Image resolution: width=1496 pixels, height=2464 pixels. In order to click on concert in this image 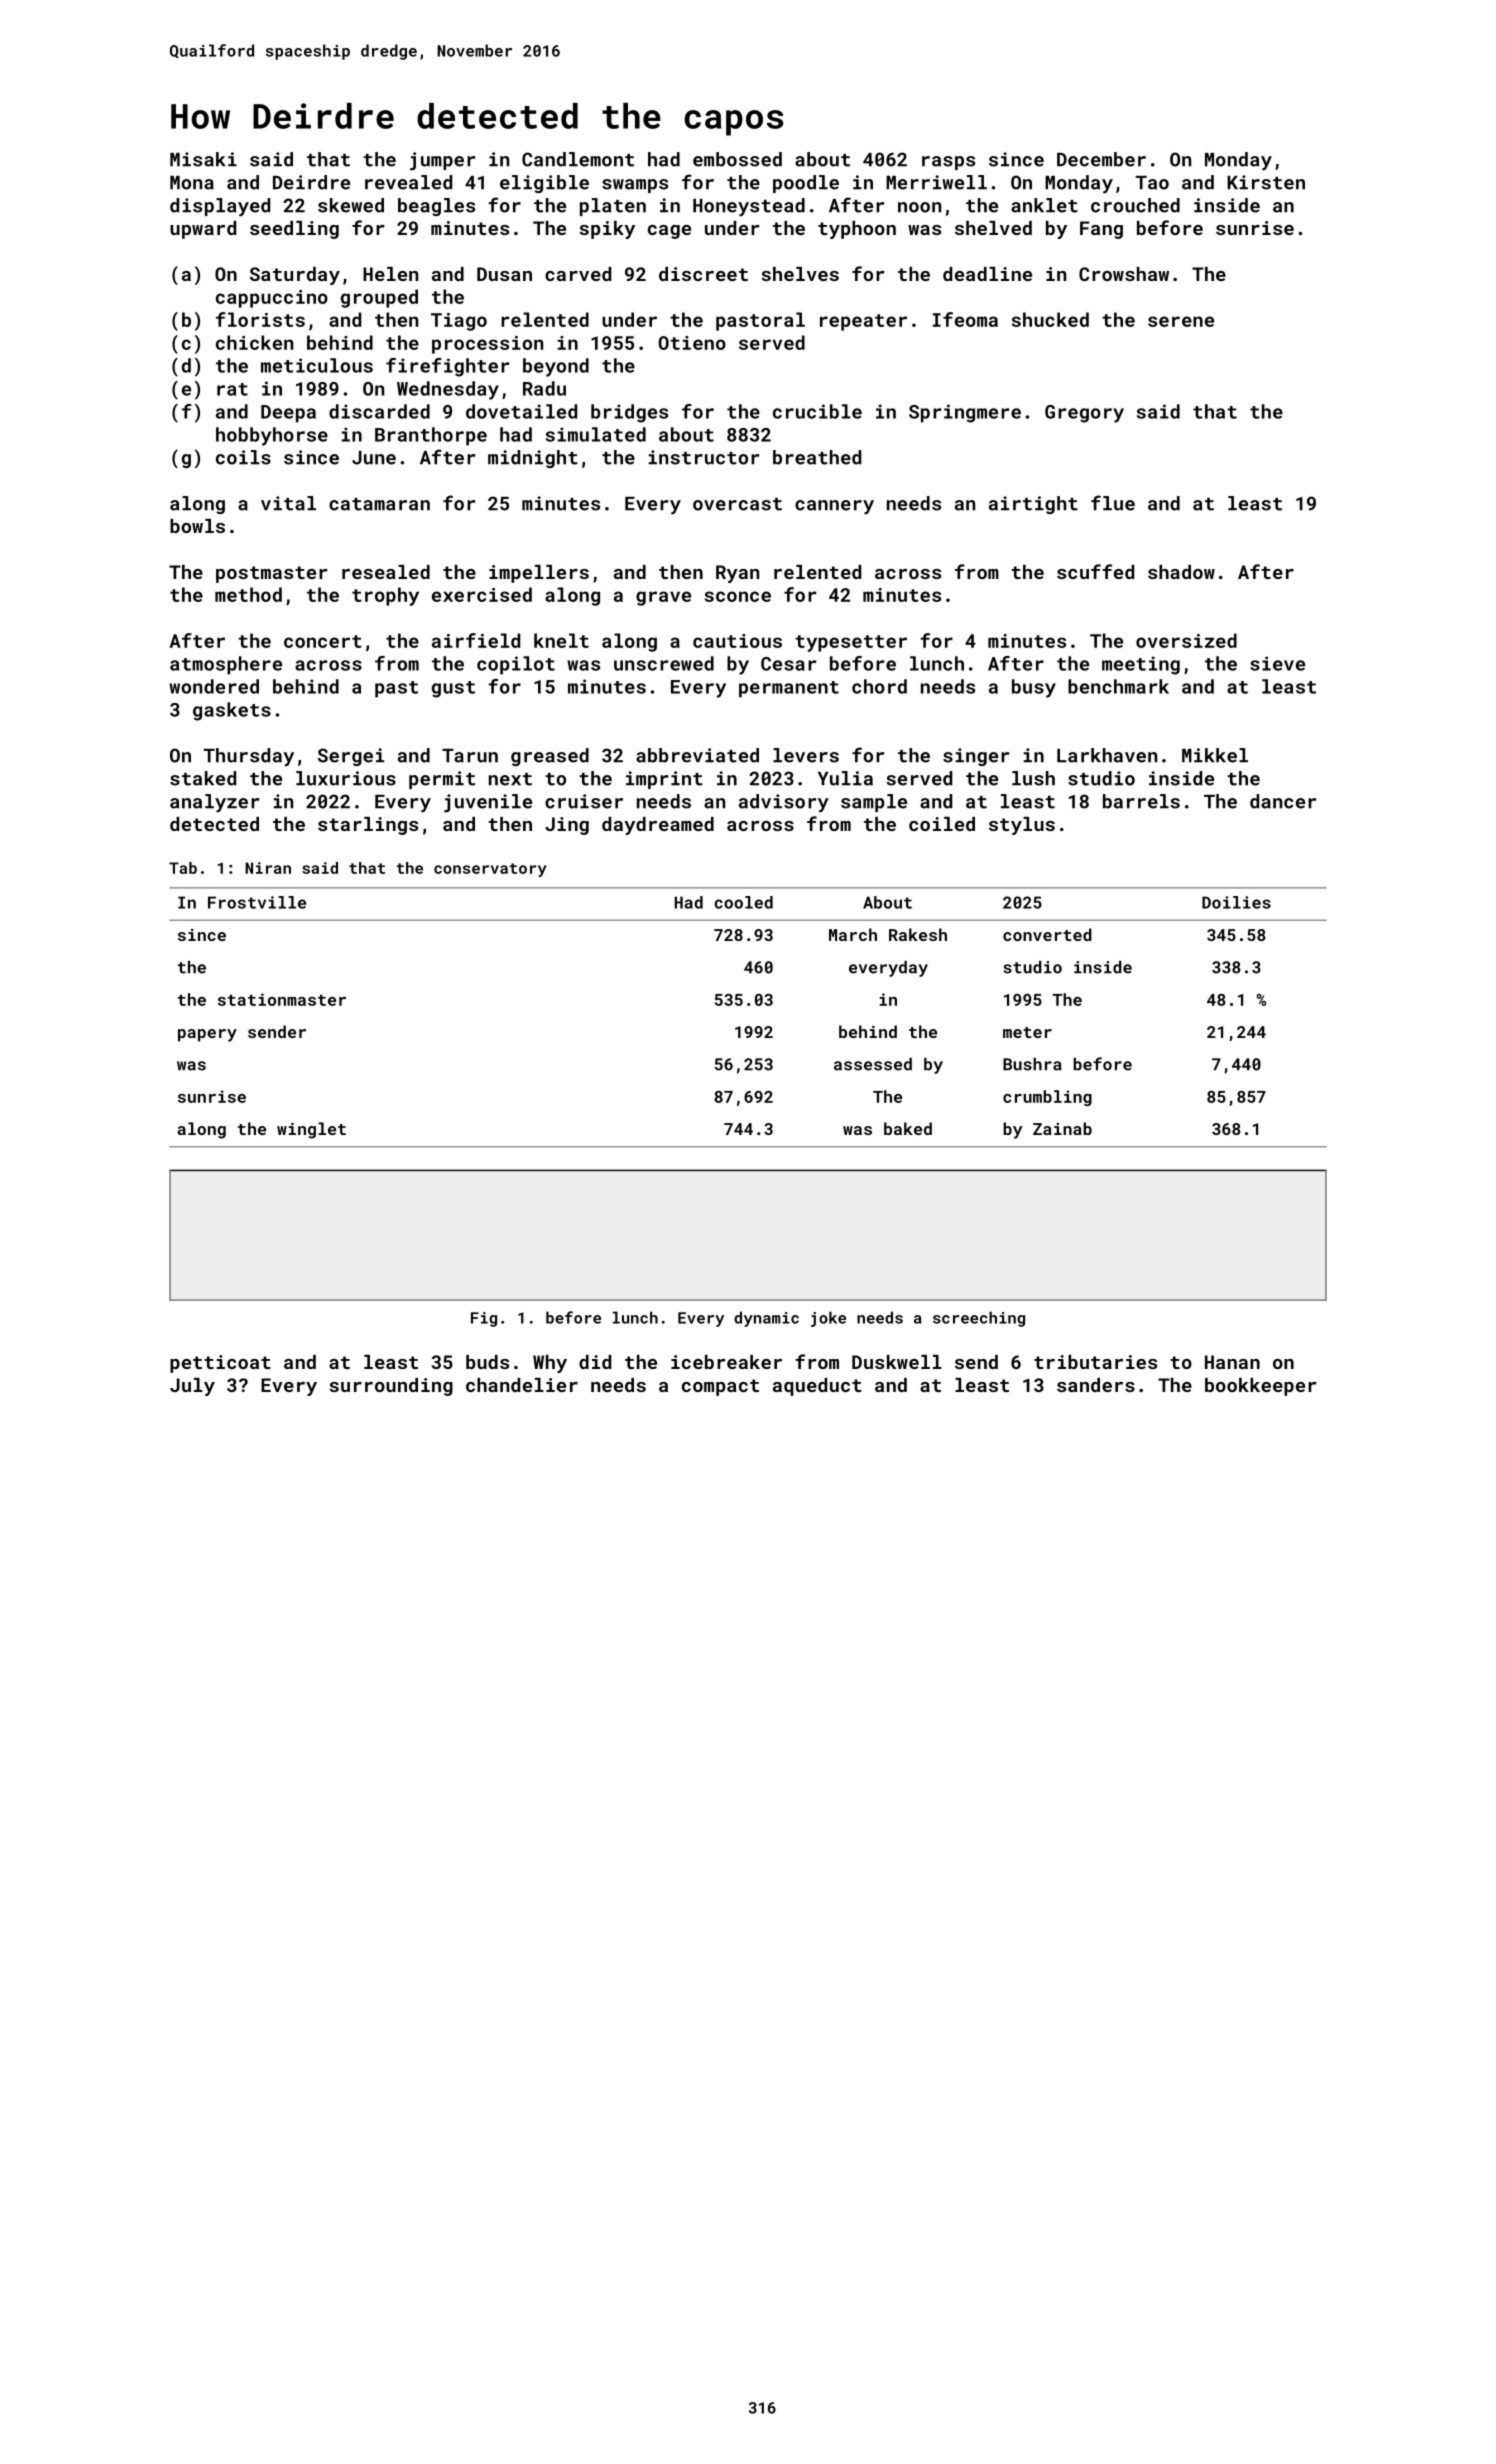, I will do `click(323, 641)`.
